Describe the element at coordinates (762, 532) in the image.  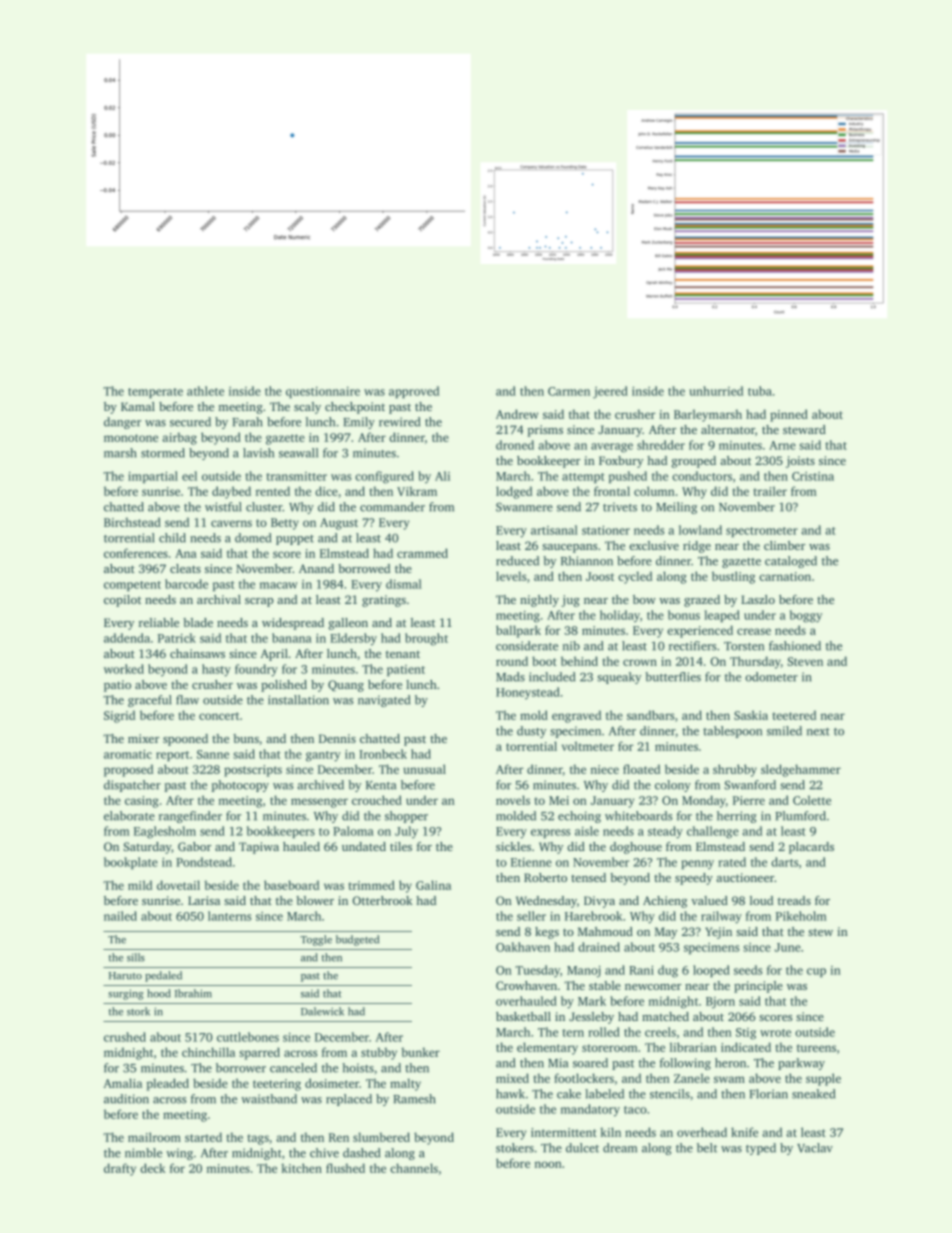
I see `spectrometer` at that location.
